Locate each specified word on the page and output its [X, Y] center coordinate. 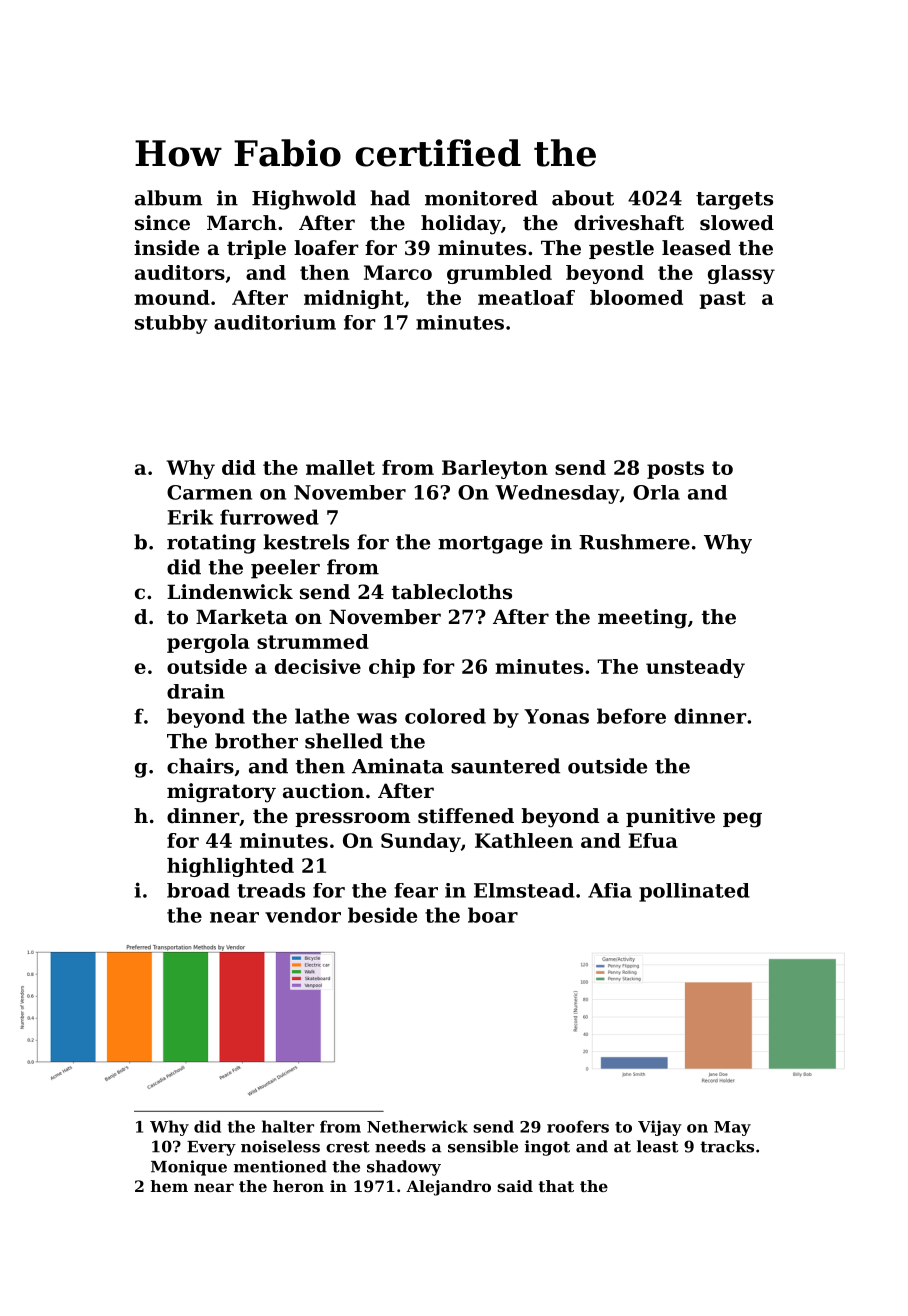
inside [166, 248]
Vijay [660, 1128]
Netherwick [417, 1126]
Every [211, 1148]
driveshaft [629, 223]
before [631, 716]
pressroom [353, 819]
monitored [481, 198]
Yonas [556, 716]
